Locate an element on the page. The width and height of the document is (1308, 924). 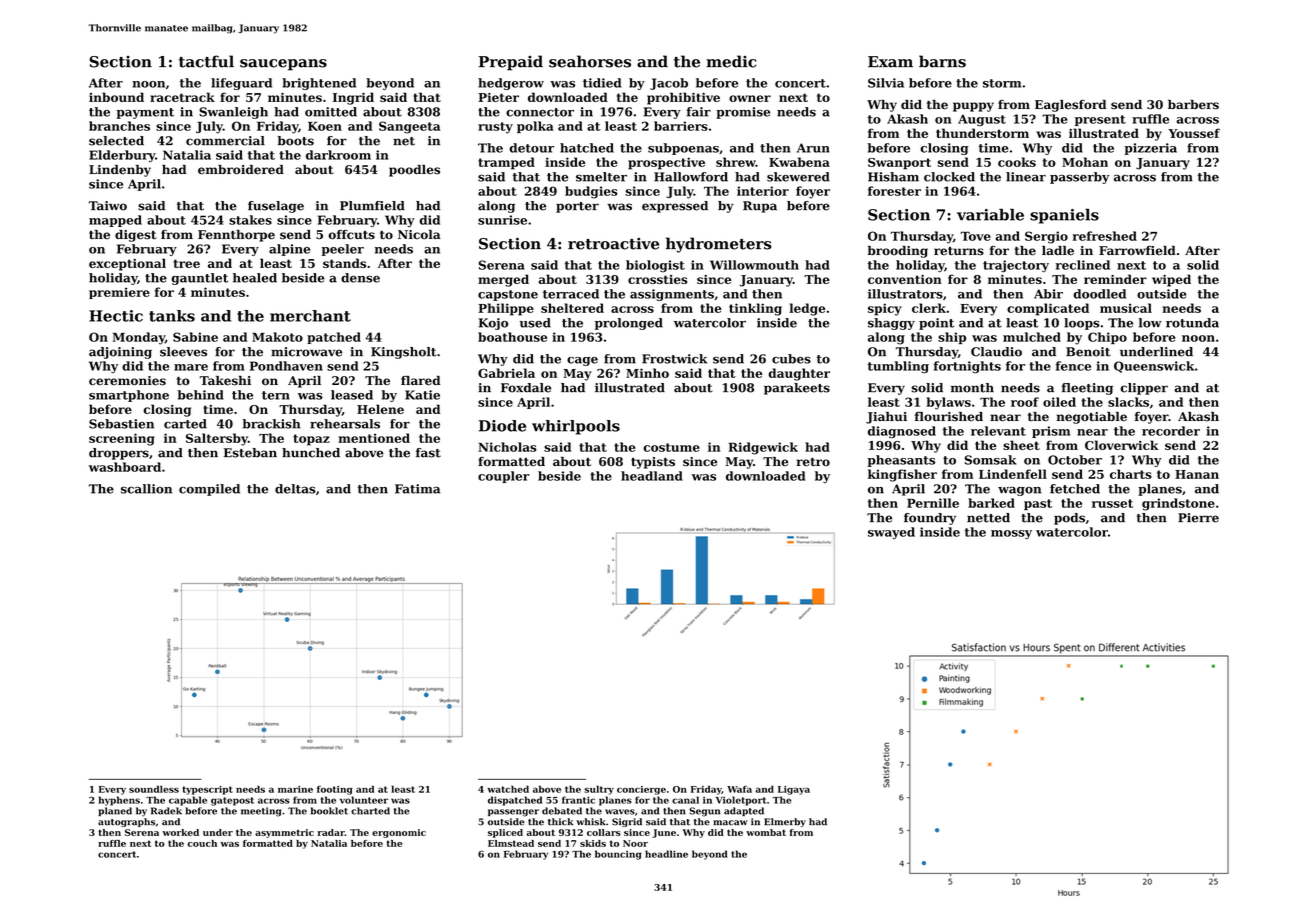
prolonged is located at coordinates (629, 324).
